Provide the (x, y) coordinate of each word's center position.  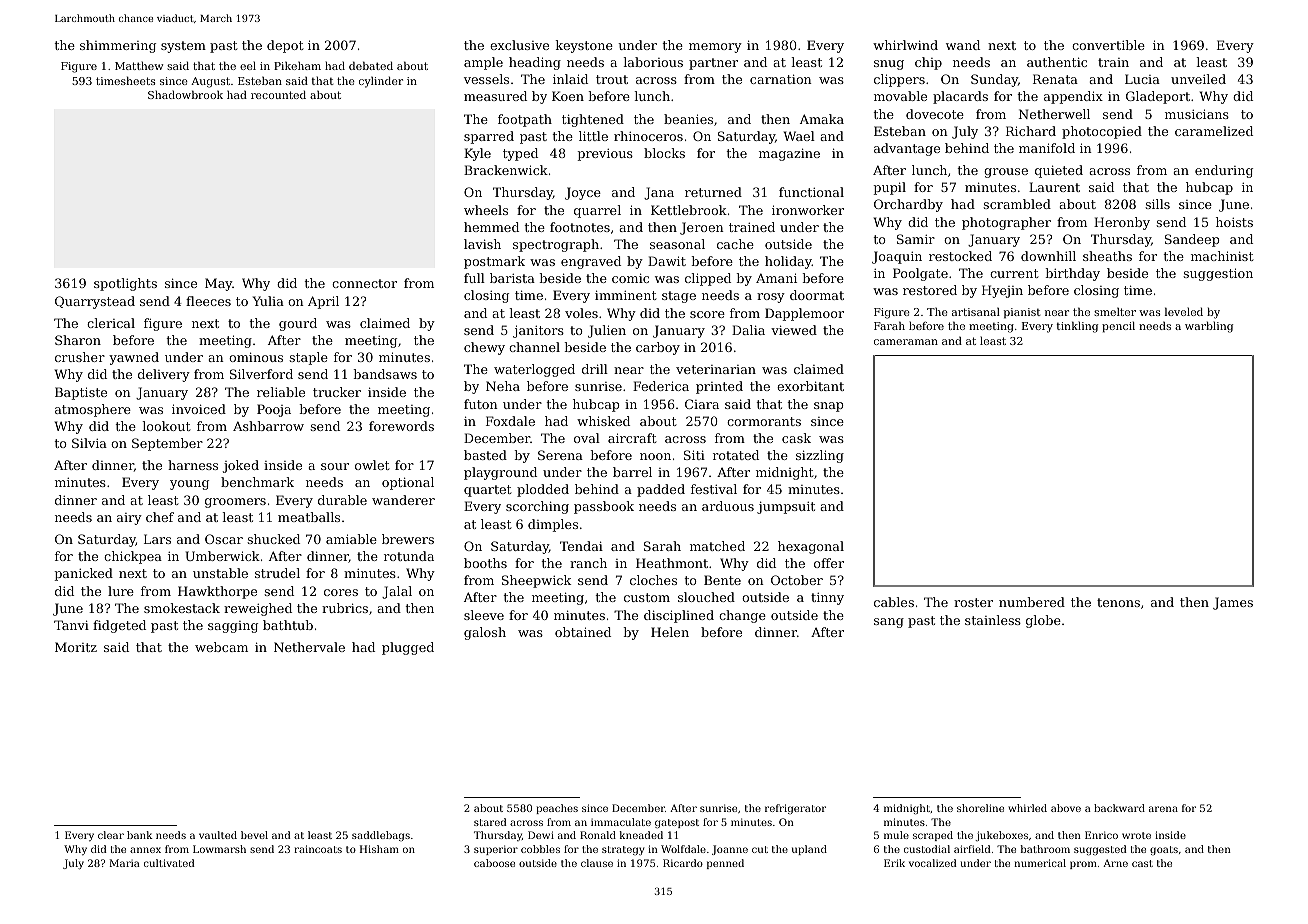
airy (129, 519)
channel (534, 347)
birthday (1072, 274)
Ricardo (683, 863)
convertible (1108, 45)
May (218, 284)
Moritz (76, 647)
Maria (125, 863)
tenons (1118, 602)
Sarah (662, 546)
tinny (827, 599)
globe (1043, 621)
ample (483, 63)
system (183, 47)
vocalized (933, 863)
